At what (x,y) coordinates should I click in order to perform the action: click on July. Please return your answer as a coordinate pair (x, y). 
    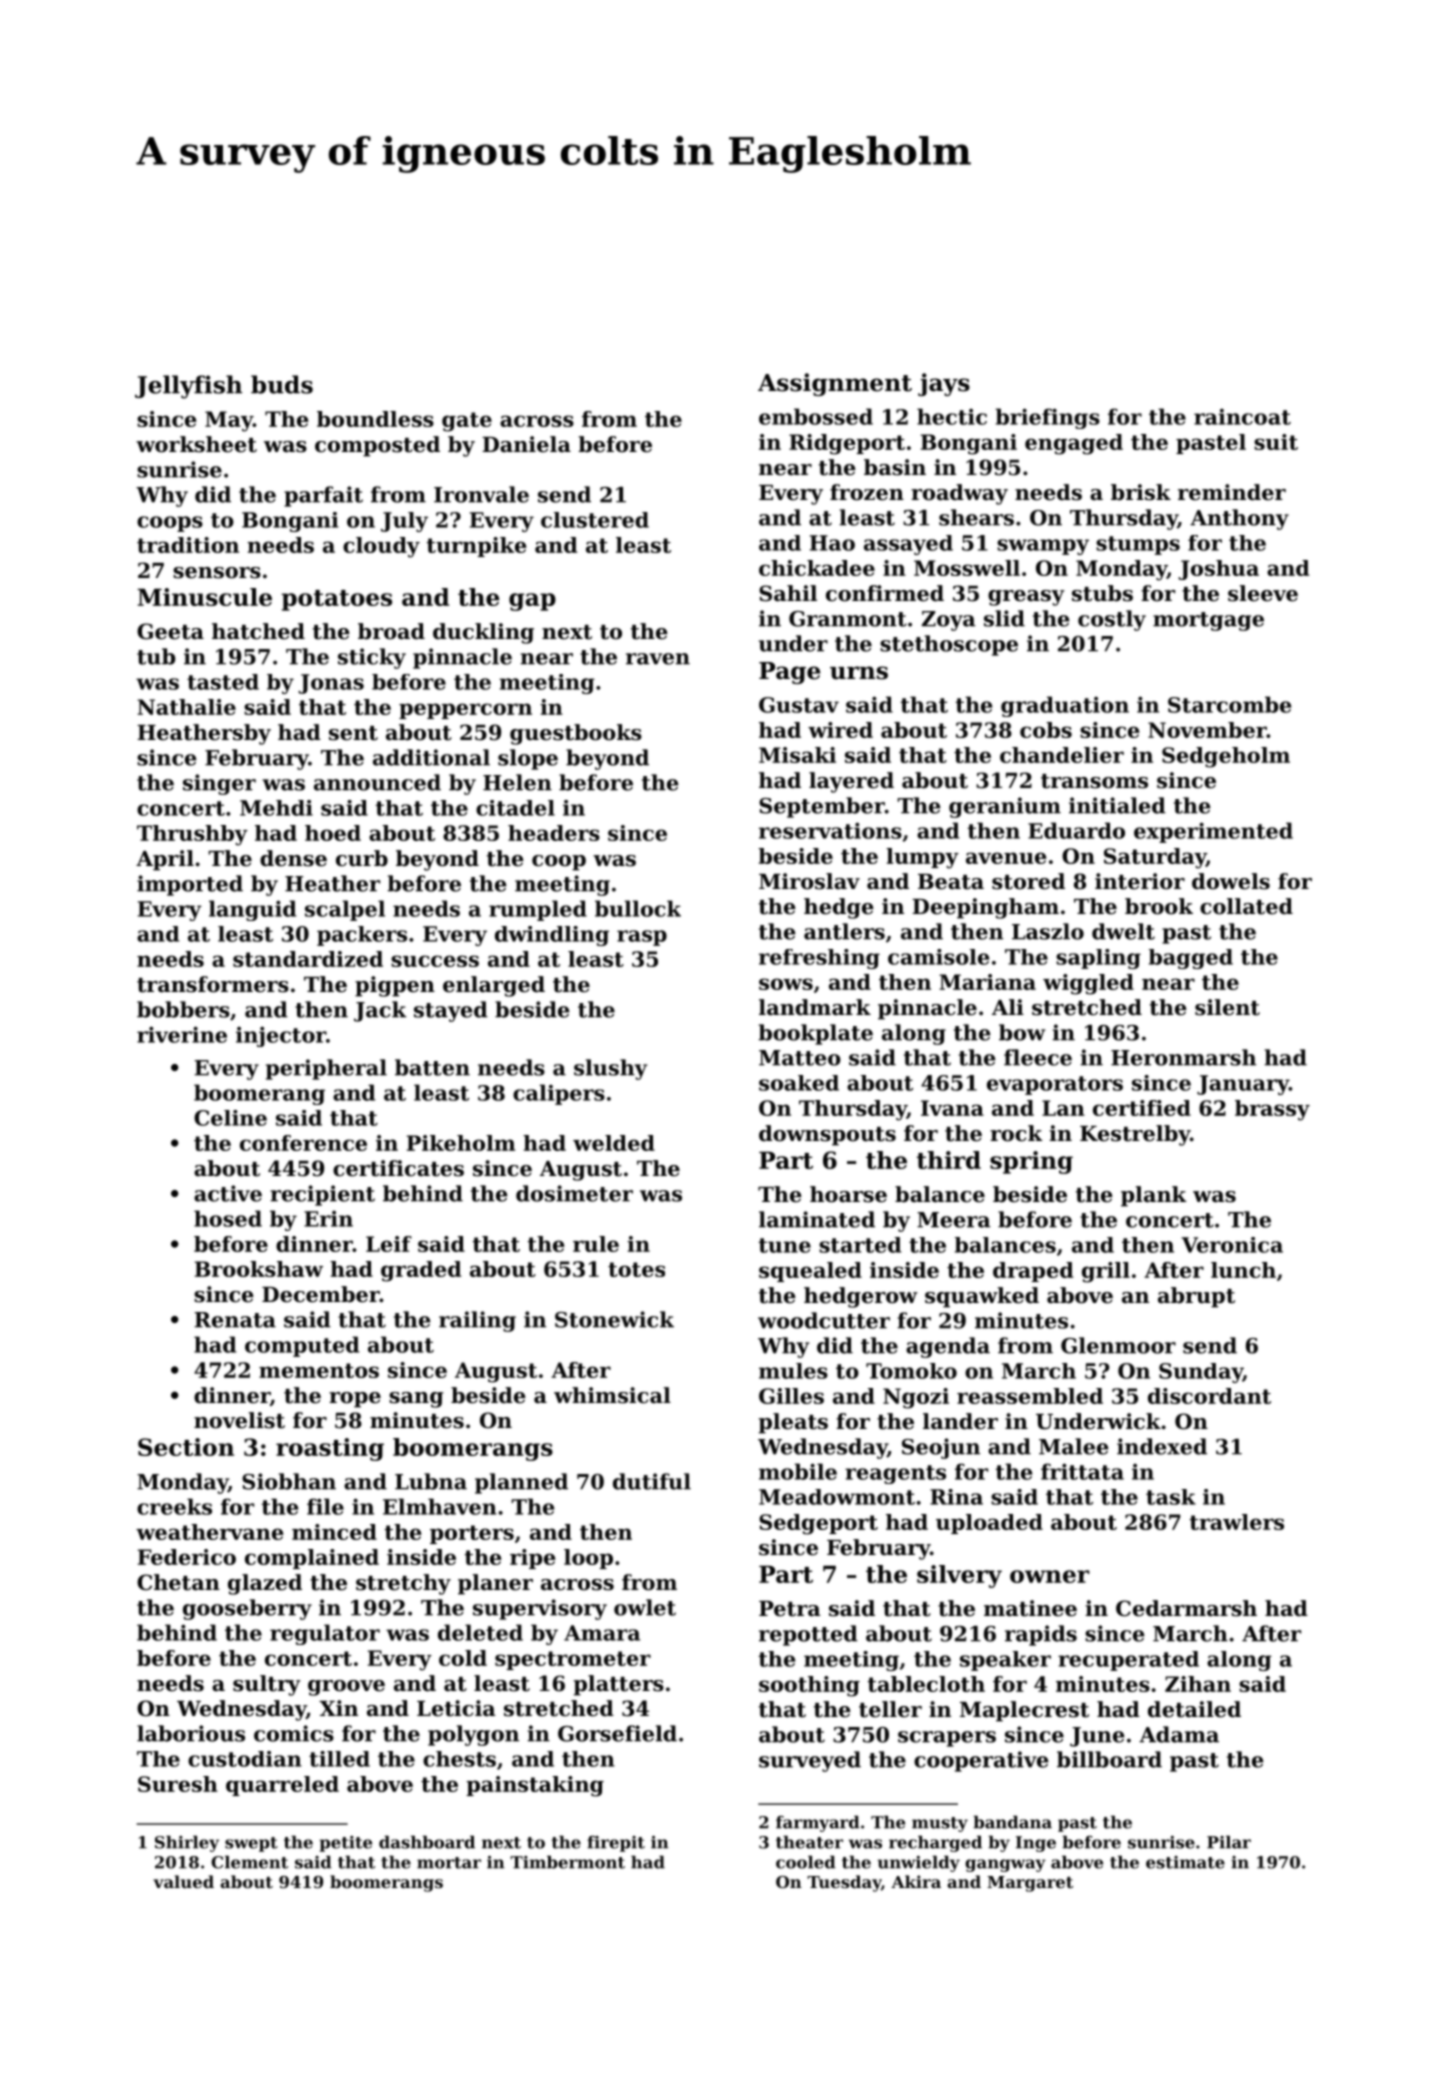
    Looking at the image, I should click on (404, 522).
